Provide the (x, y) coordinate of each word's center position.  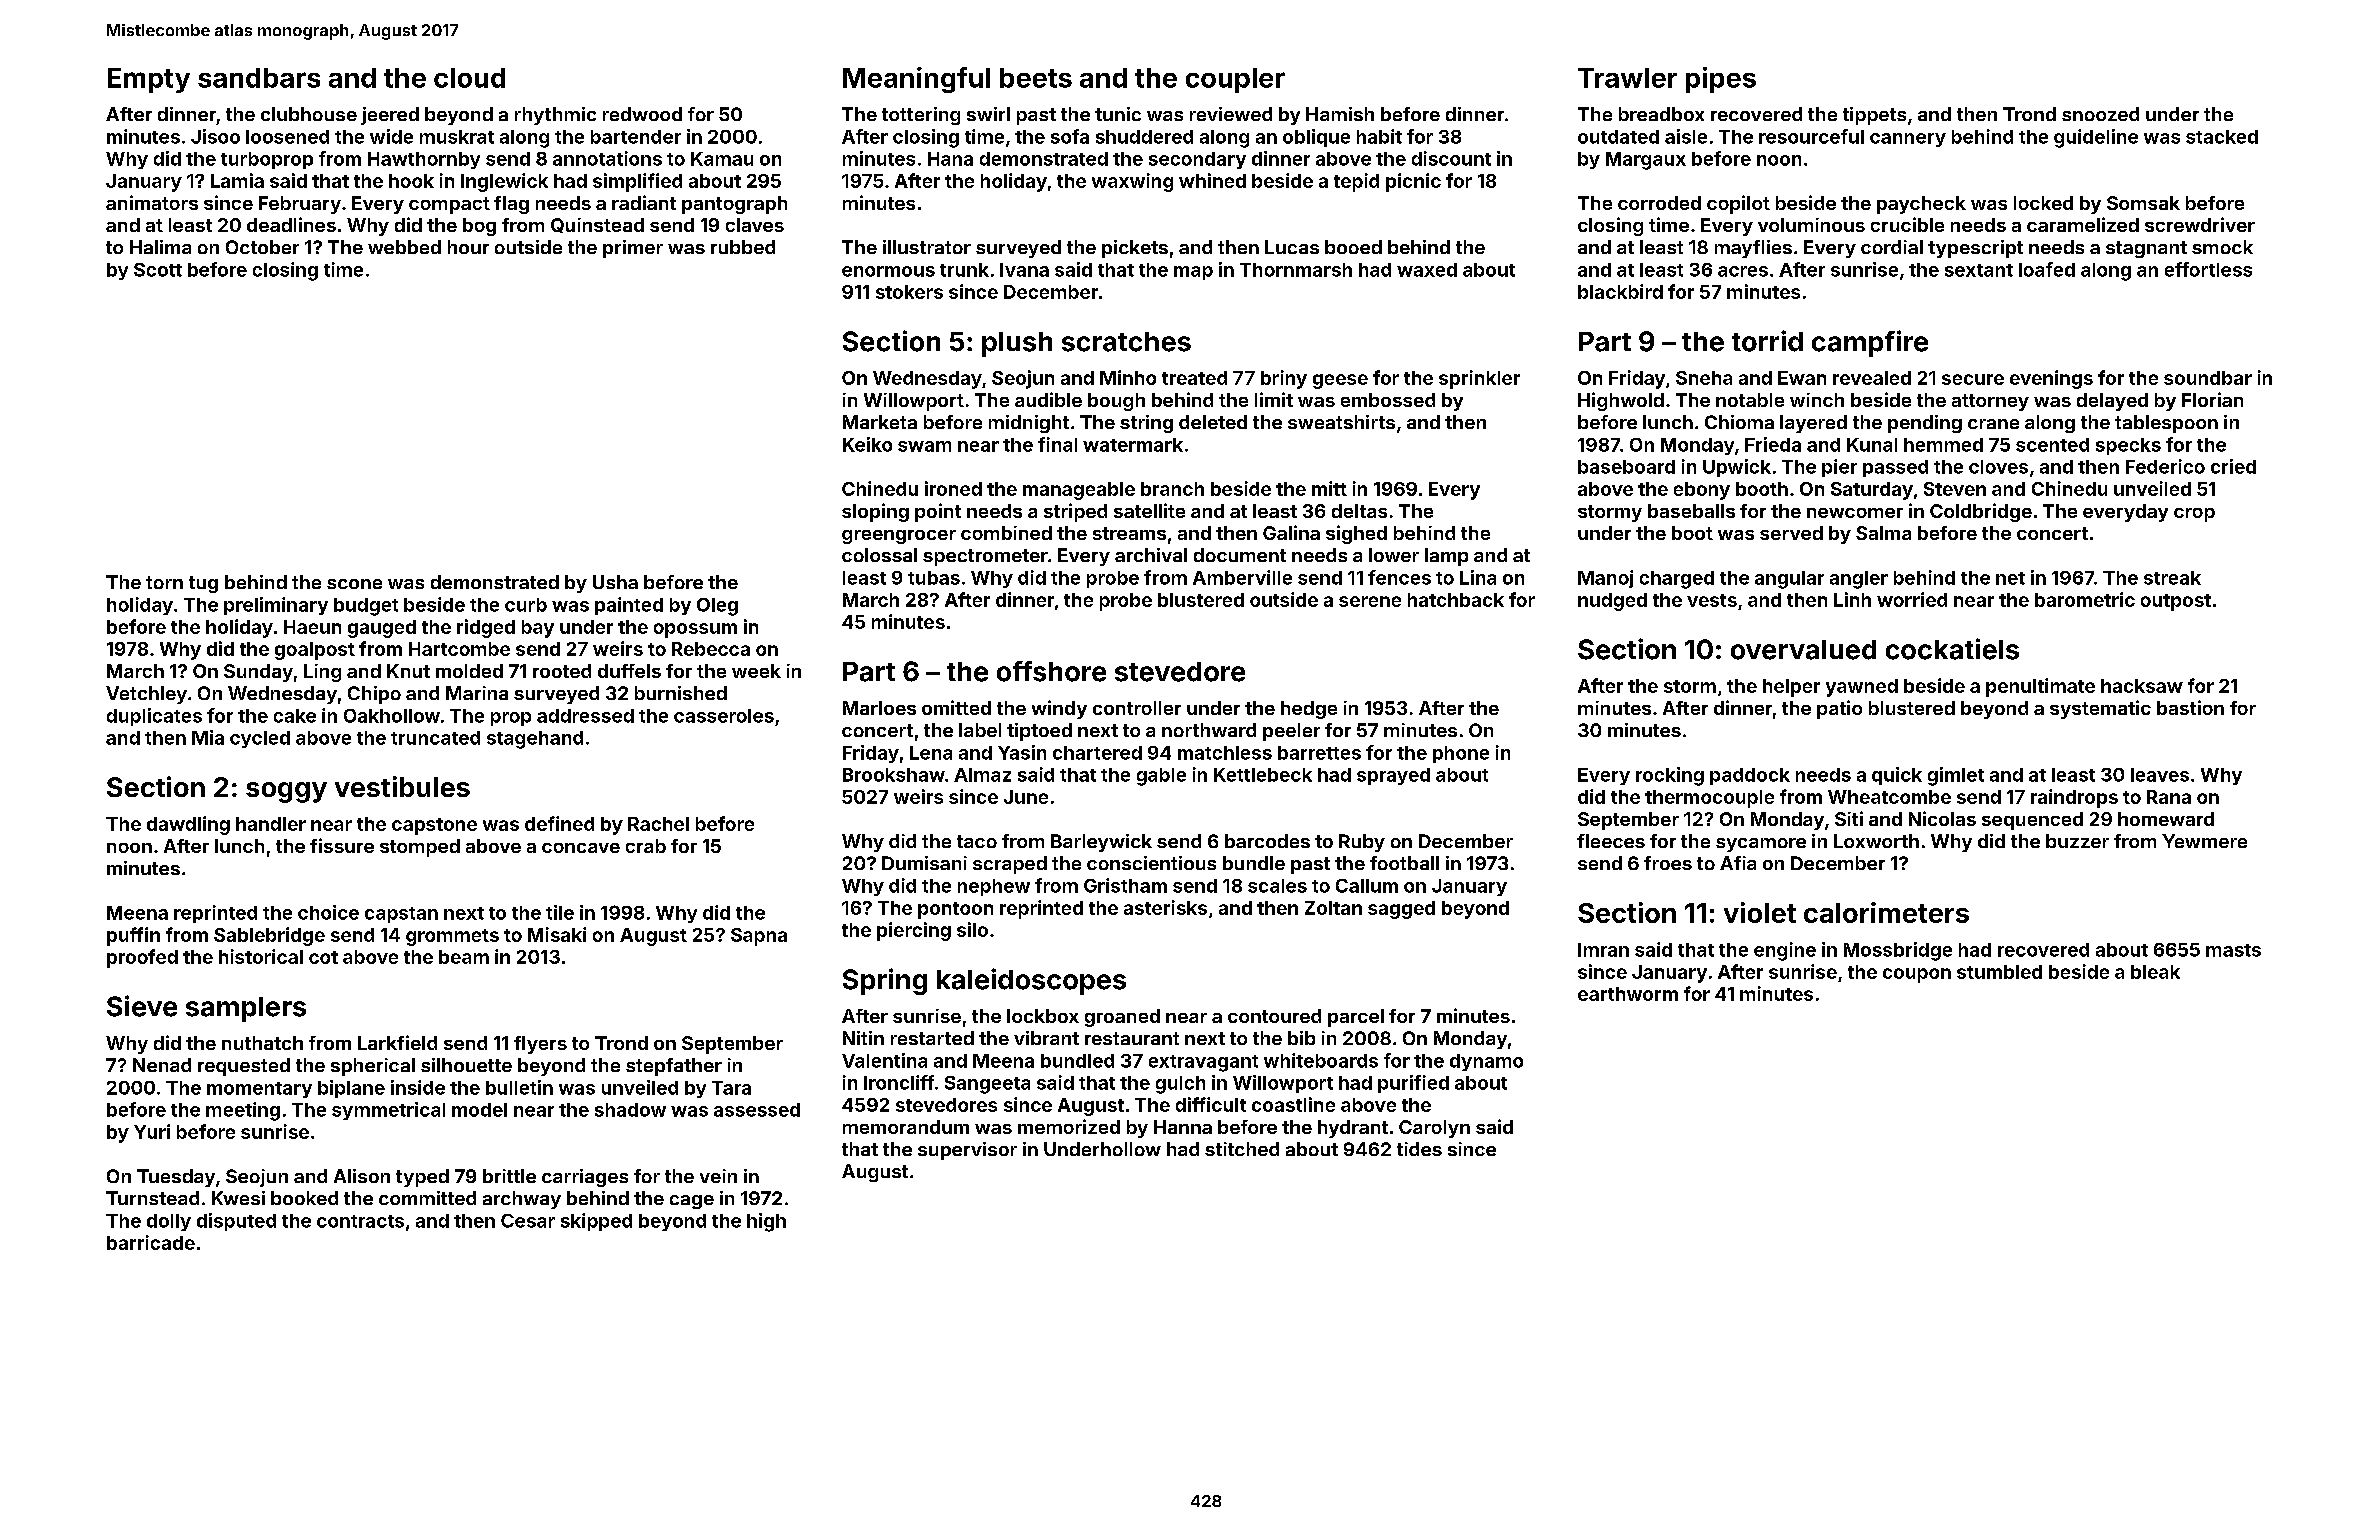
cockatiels (1952, 649)
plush (1017, 344)
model (479, 1110)
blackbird (1620, 291)
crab (646, 846)
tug (203, 584)
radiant (644, 202)
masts (2233, 950)
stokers (909, 292)
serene (1370, 601)
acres (1743, 271)
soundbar (2208, 378)
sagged (1401, 910)
